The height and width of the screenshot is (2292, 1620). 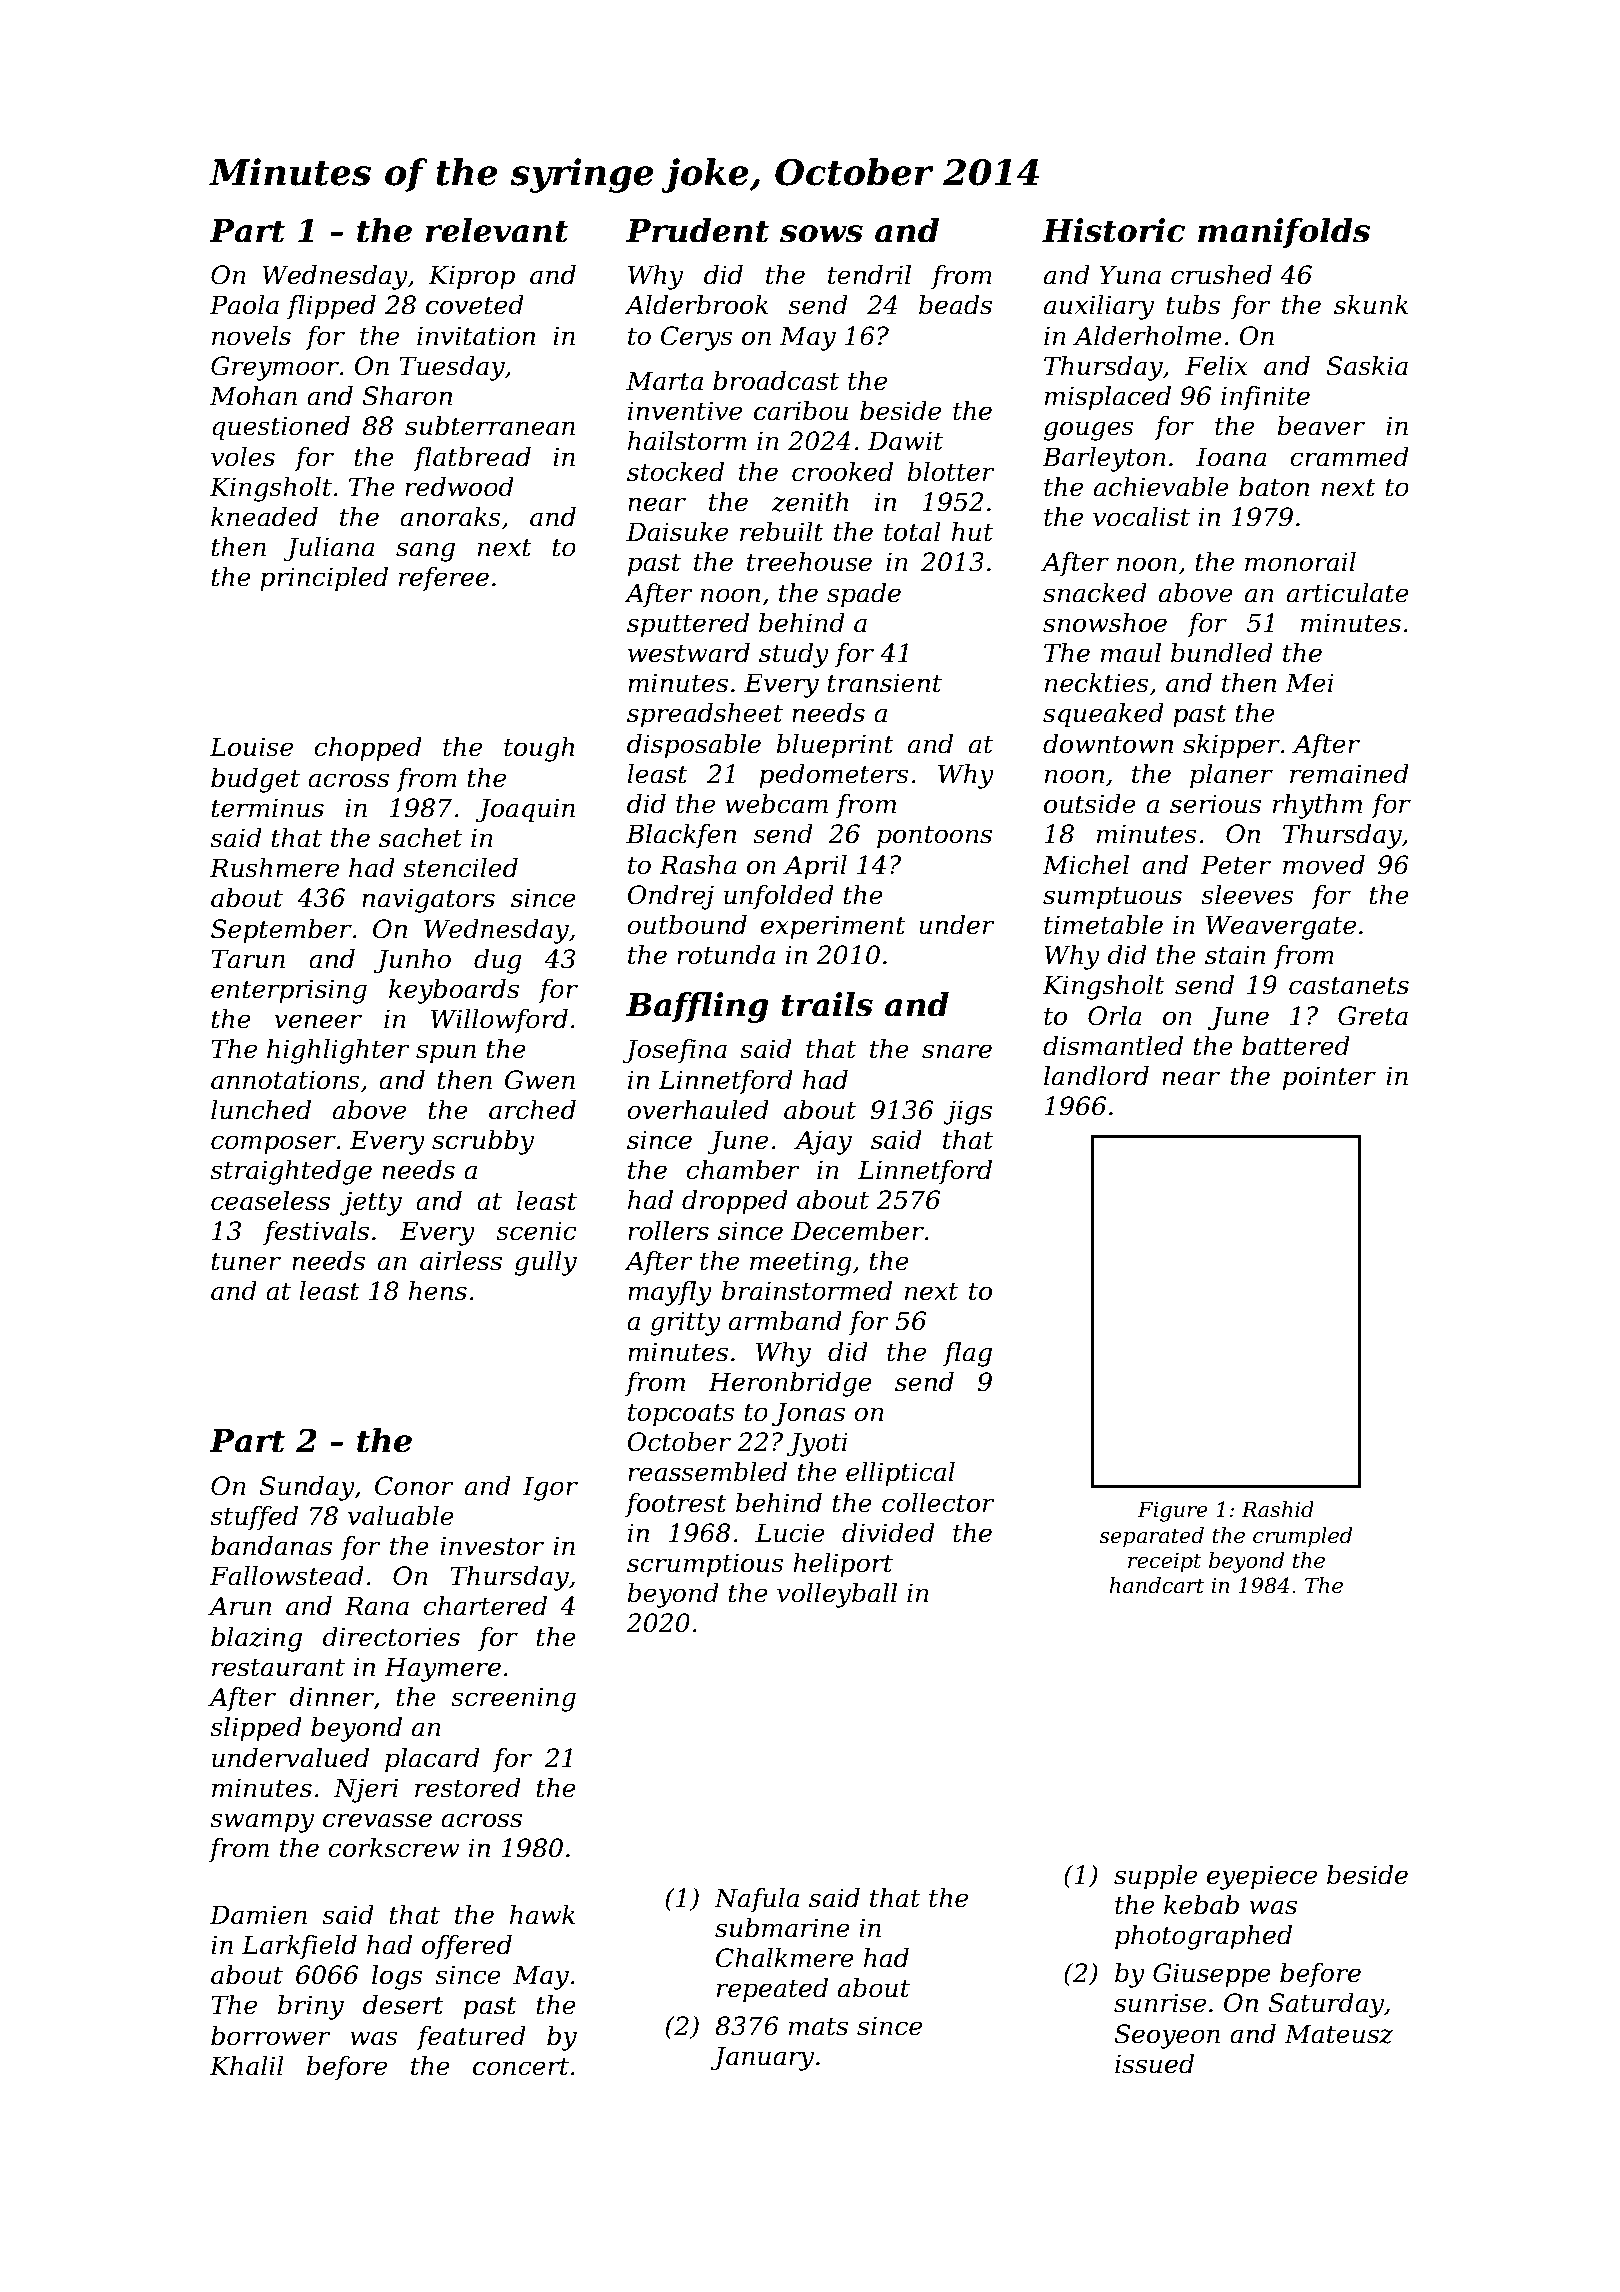 I want to click on volleyball, so click(x=837, y=1595).
